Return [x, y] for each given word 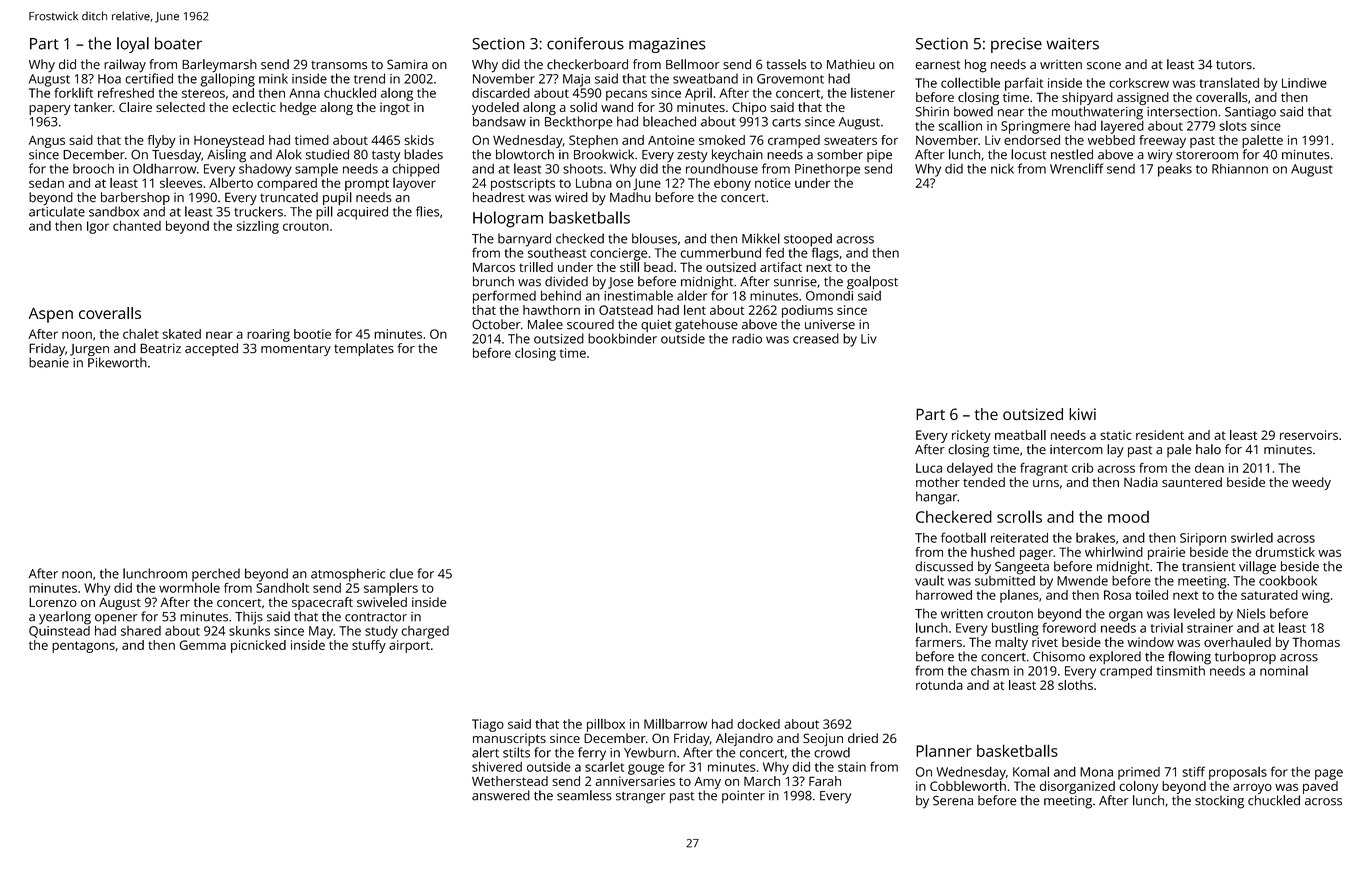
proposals [1238, 773]
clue [401, 573]
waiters [1072, 44]
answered [501, 795]
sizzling [257, 227]
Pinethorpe [827, 170]
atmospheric [348, 575]
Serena [953, 800]
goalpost [872, 283]
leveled [1194, 613]
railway [125, 66]
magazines [667, 45]
